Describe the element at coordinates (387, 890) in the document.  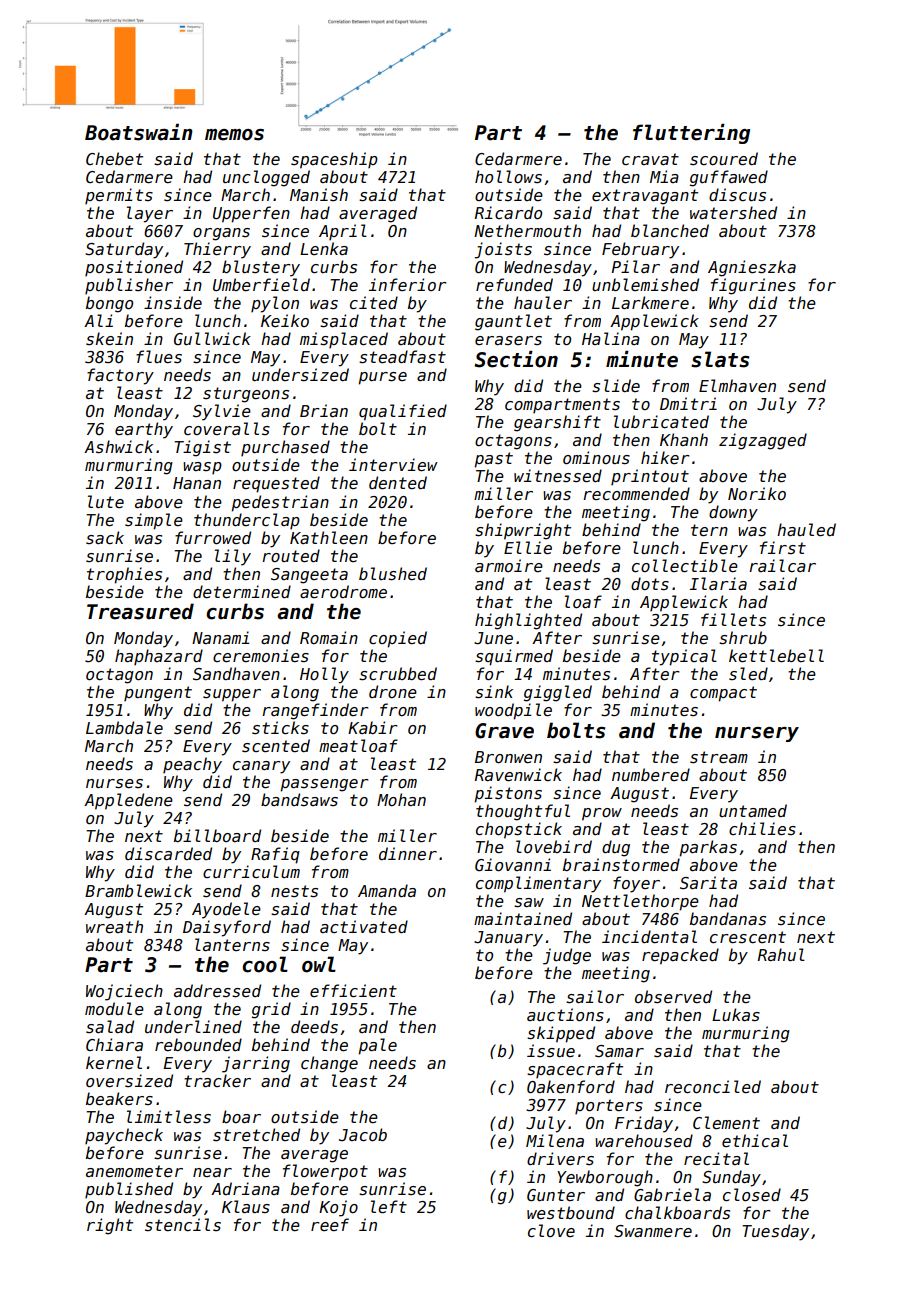
I see `Amanda` at that location.
